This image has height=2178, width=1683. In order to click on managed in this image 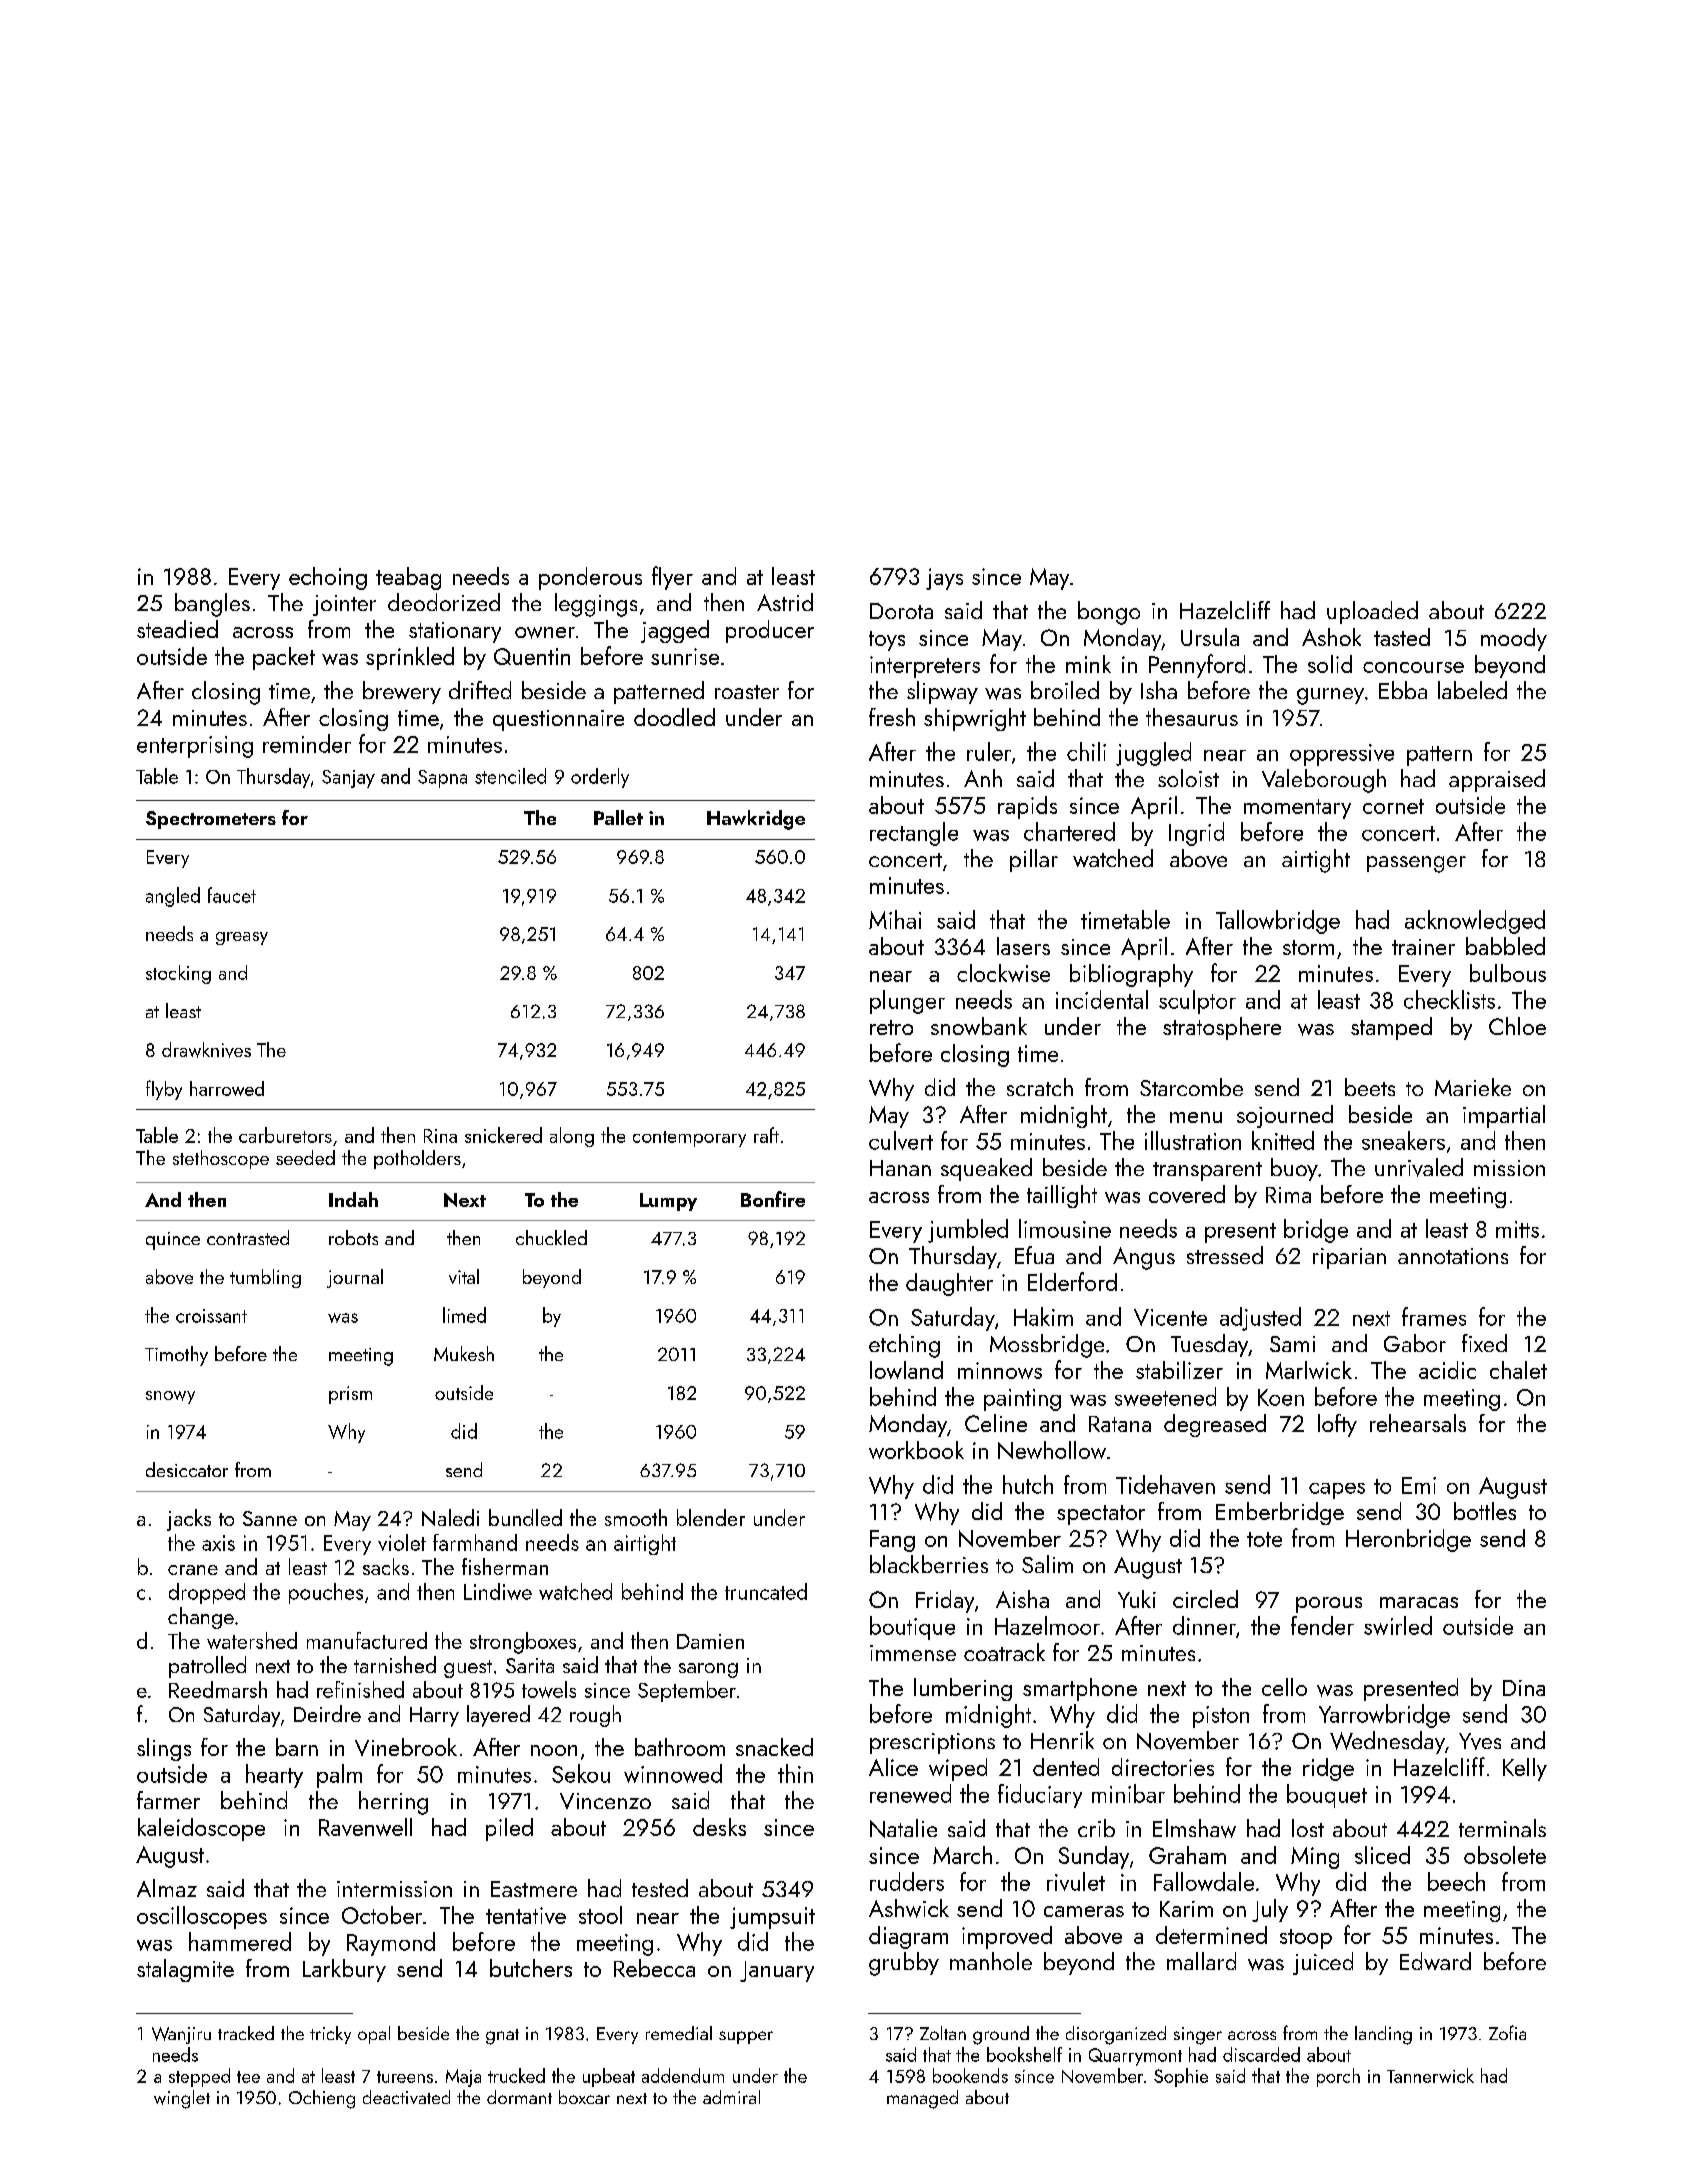, I will do `click(922, 2099)`.
